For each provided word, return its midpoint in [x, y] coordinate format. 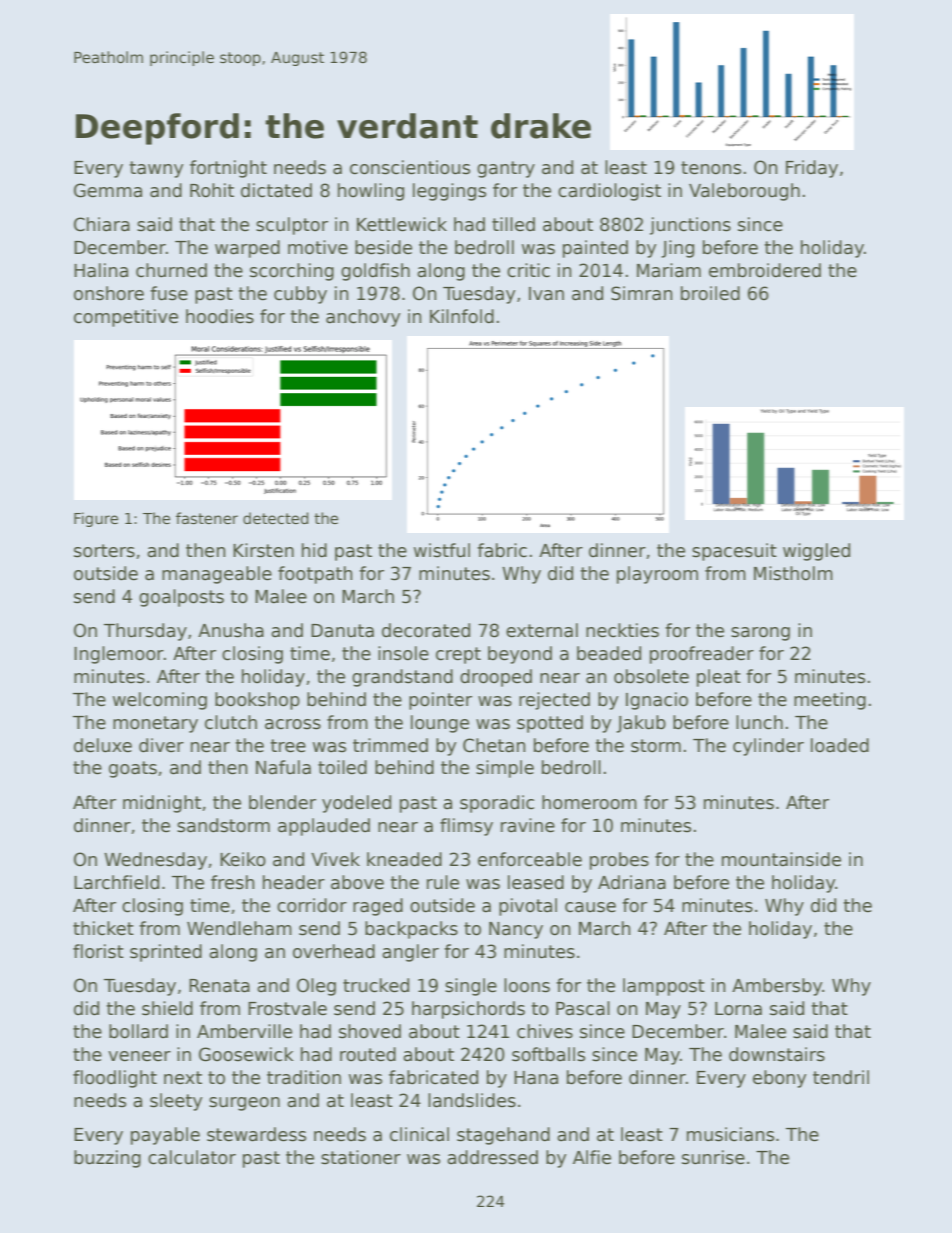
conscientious [410, 167]
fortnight [228, 169]
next [183, 1078]
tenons [711, 168]
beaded [609, 653]
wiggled [816, 552]
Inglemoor [119, 655]
